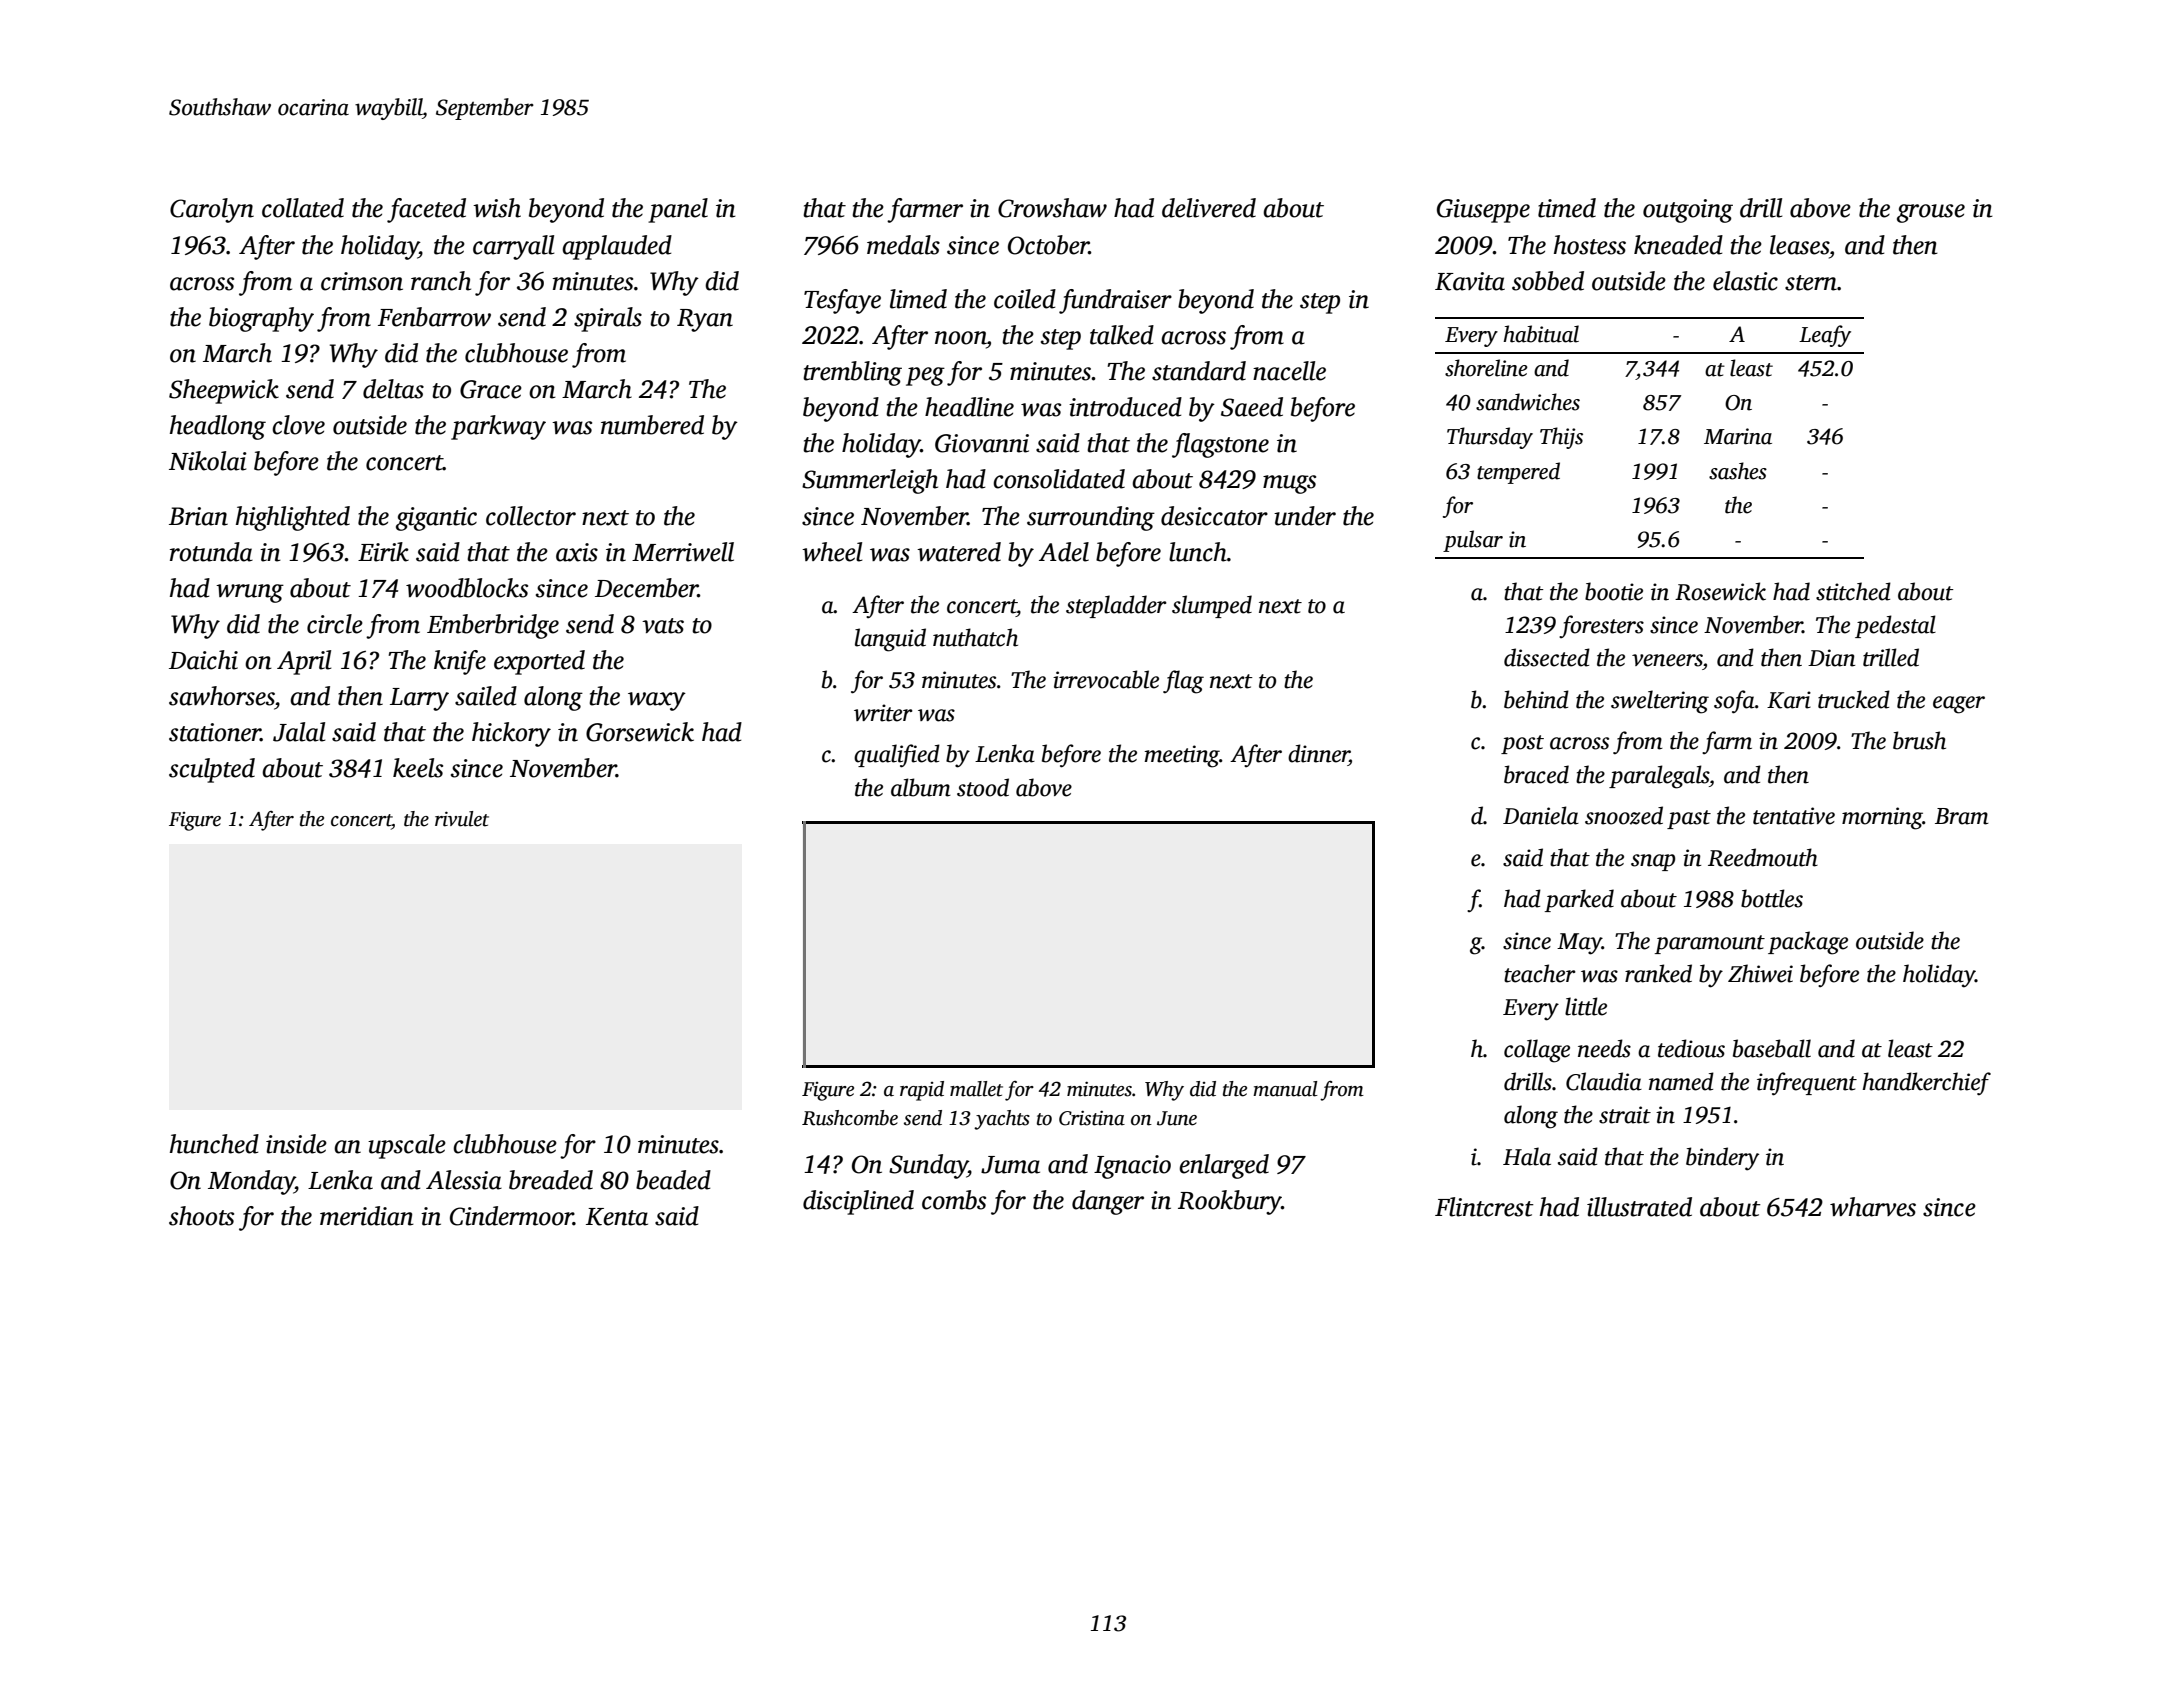 The width and height of the screenshot is (2178, 1683). Describe the element at coordinates (426, 210) in the screenshot. I see `faceted` at that location.
